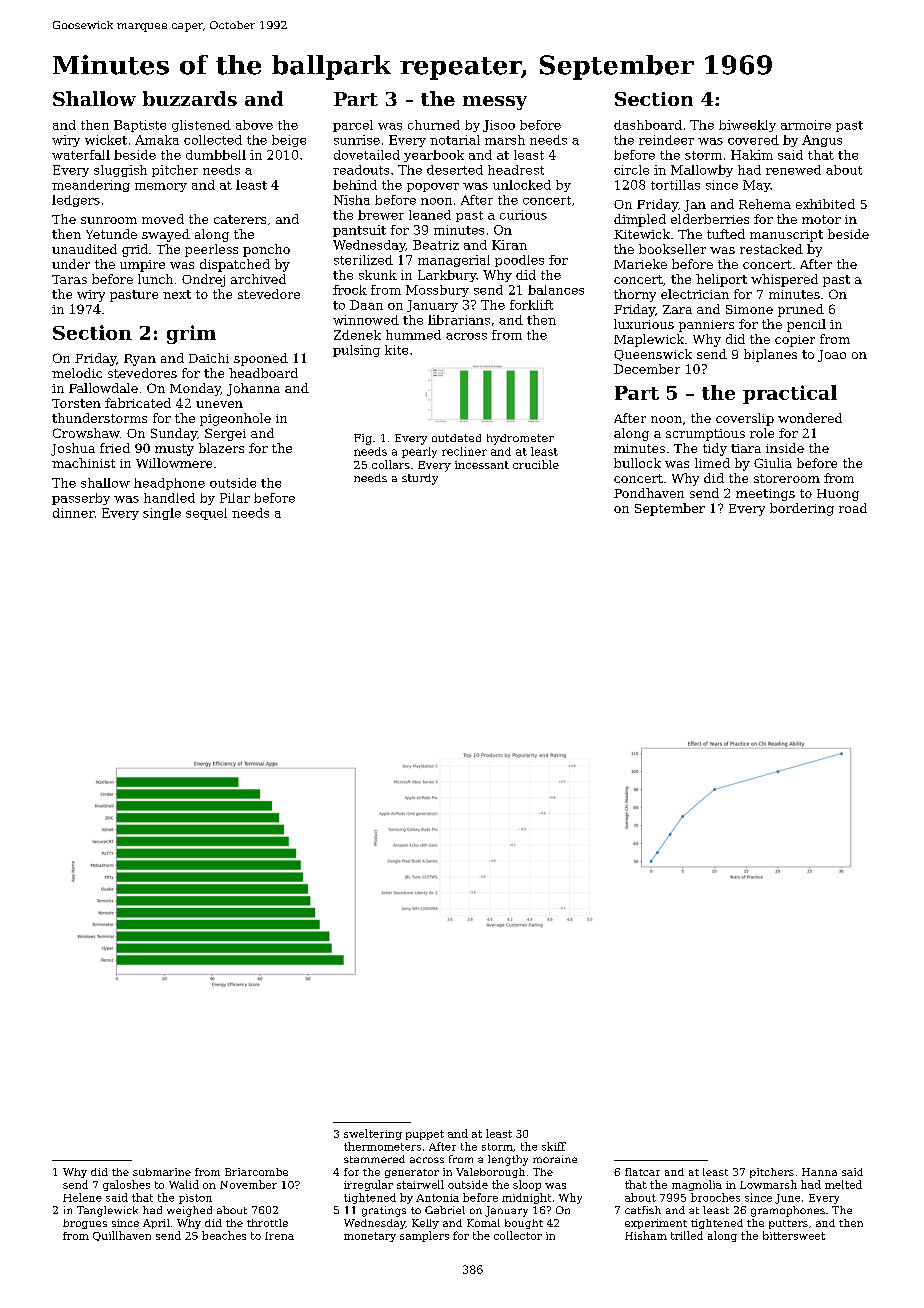 This document has width=924, height=1308. Describe the element at coordinates (190, 98) in the document. I see `buzzards` at that location.
